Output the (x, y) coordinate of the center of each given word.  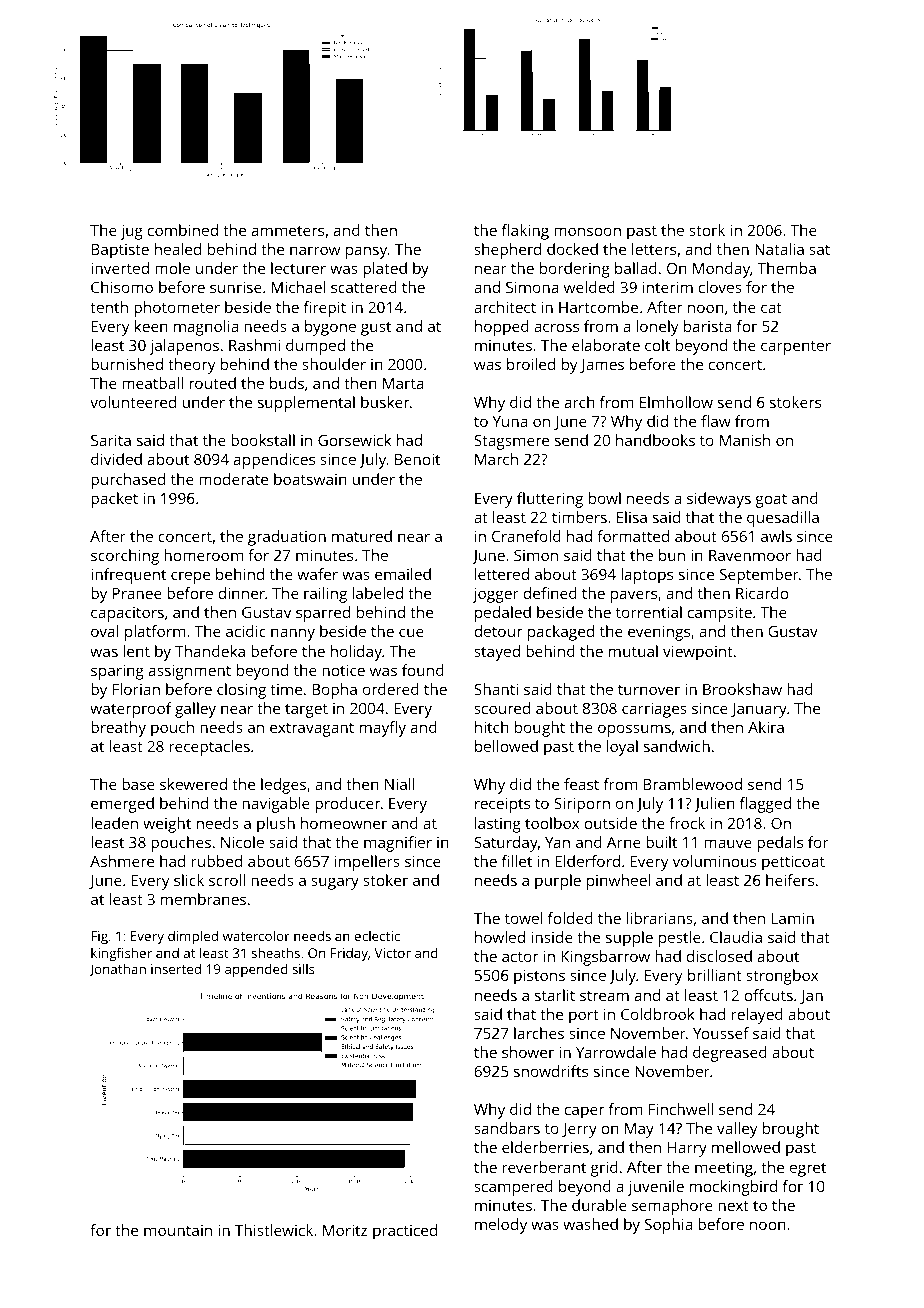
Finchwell (681, 1109)
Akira (766, 727)
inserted (176, 969)
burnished (127, 364)
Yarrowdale (616, 1052)
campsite (720, 614)
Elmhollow (676, 402)
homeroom (203, 555)
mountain (178, 1230)
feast (581, 784)
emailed (403, 574)
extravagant (312, 730)
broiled (531, 364)
